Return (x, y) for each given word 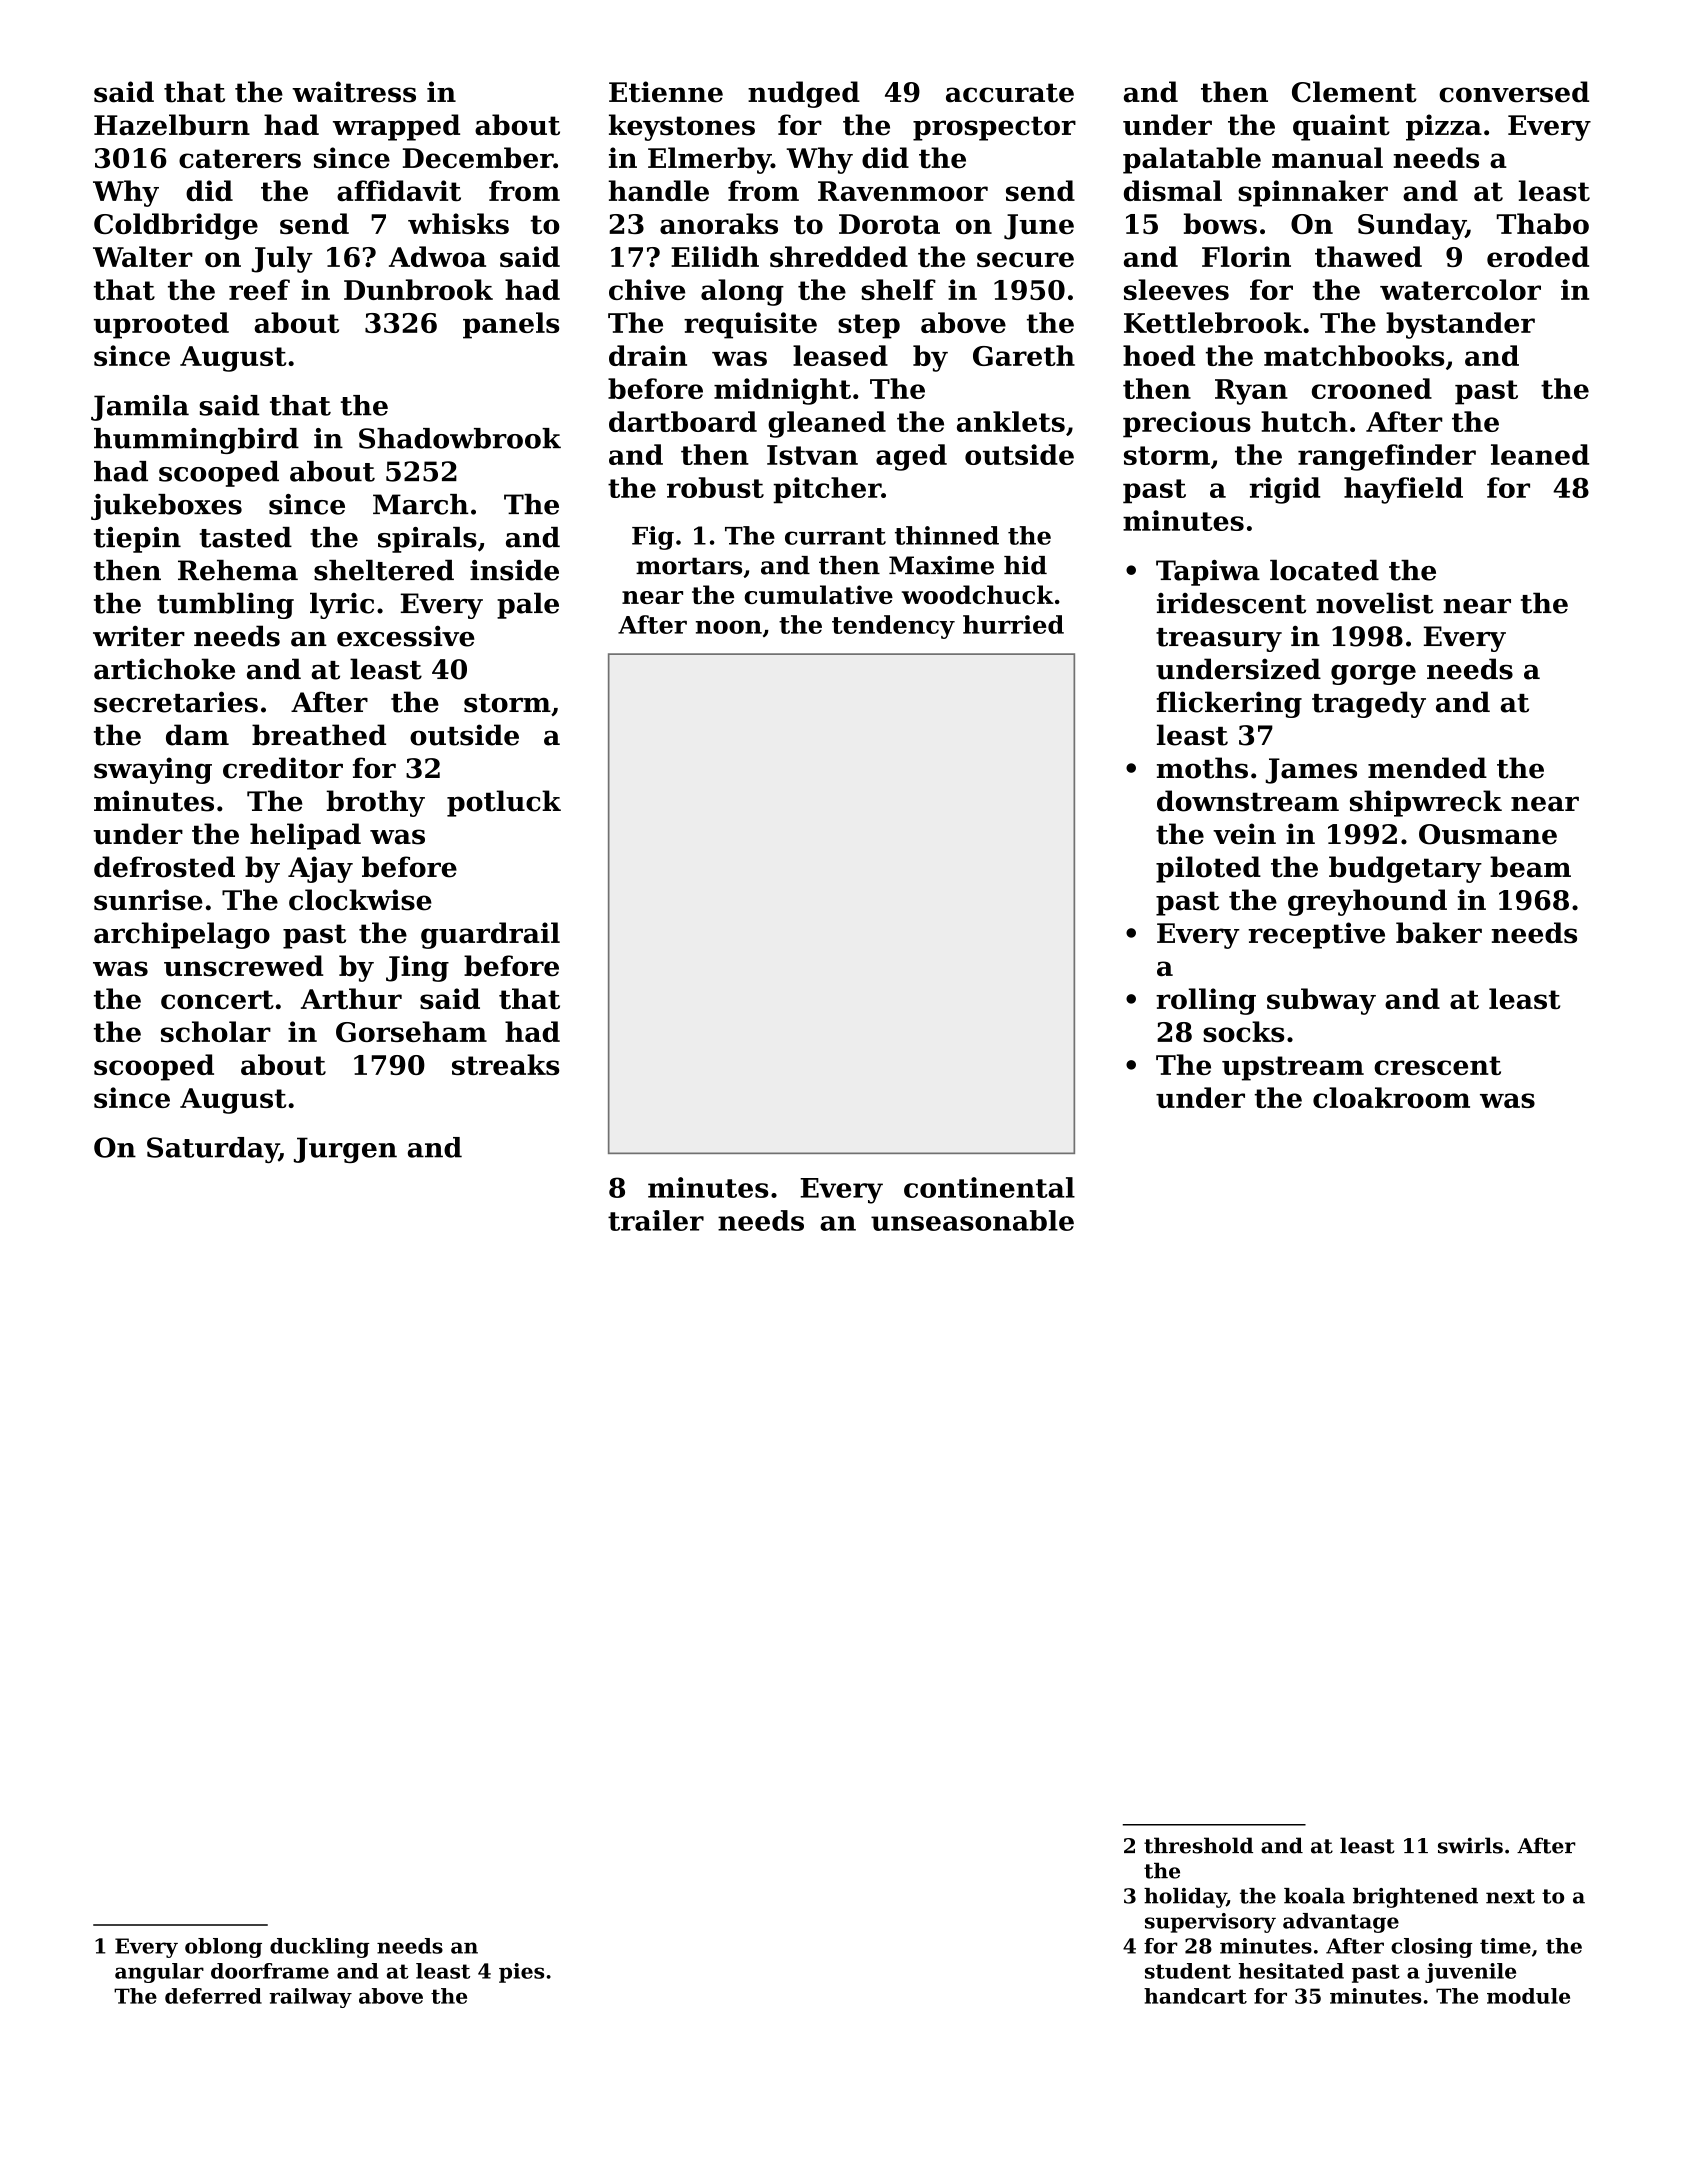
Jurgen (345, 1150)
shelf (898, 289)
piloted (1208, 869)
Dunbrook (418, 289)
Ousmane (1488, 834)
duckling (320, 1948)
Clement (1354, 92)
